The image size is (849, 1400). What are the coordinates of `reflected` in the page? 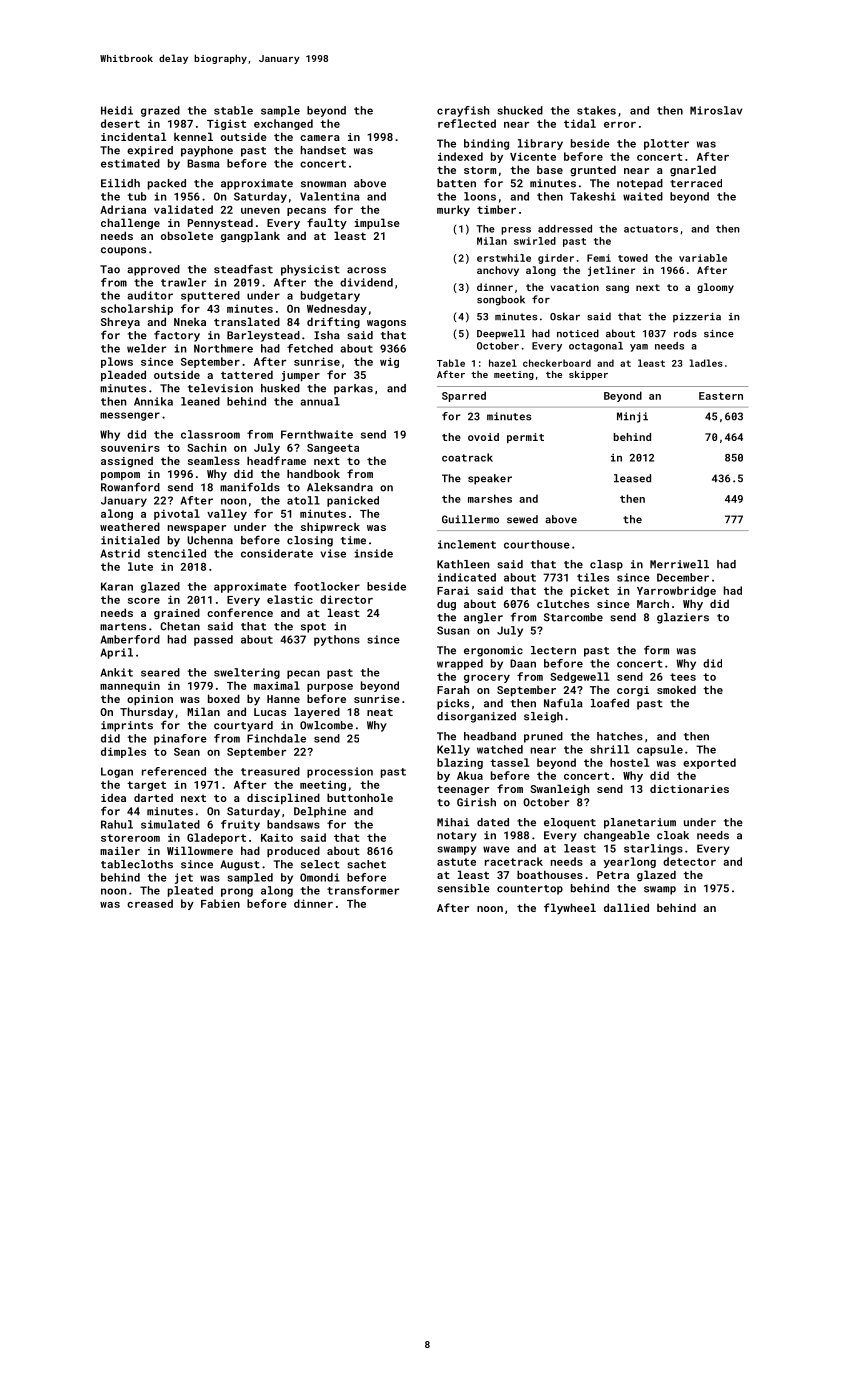 It's located at (467, 123).
